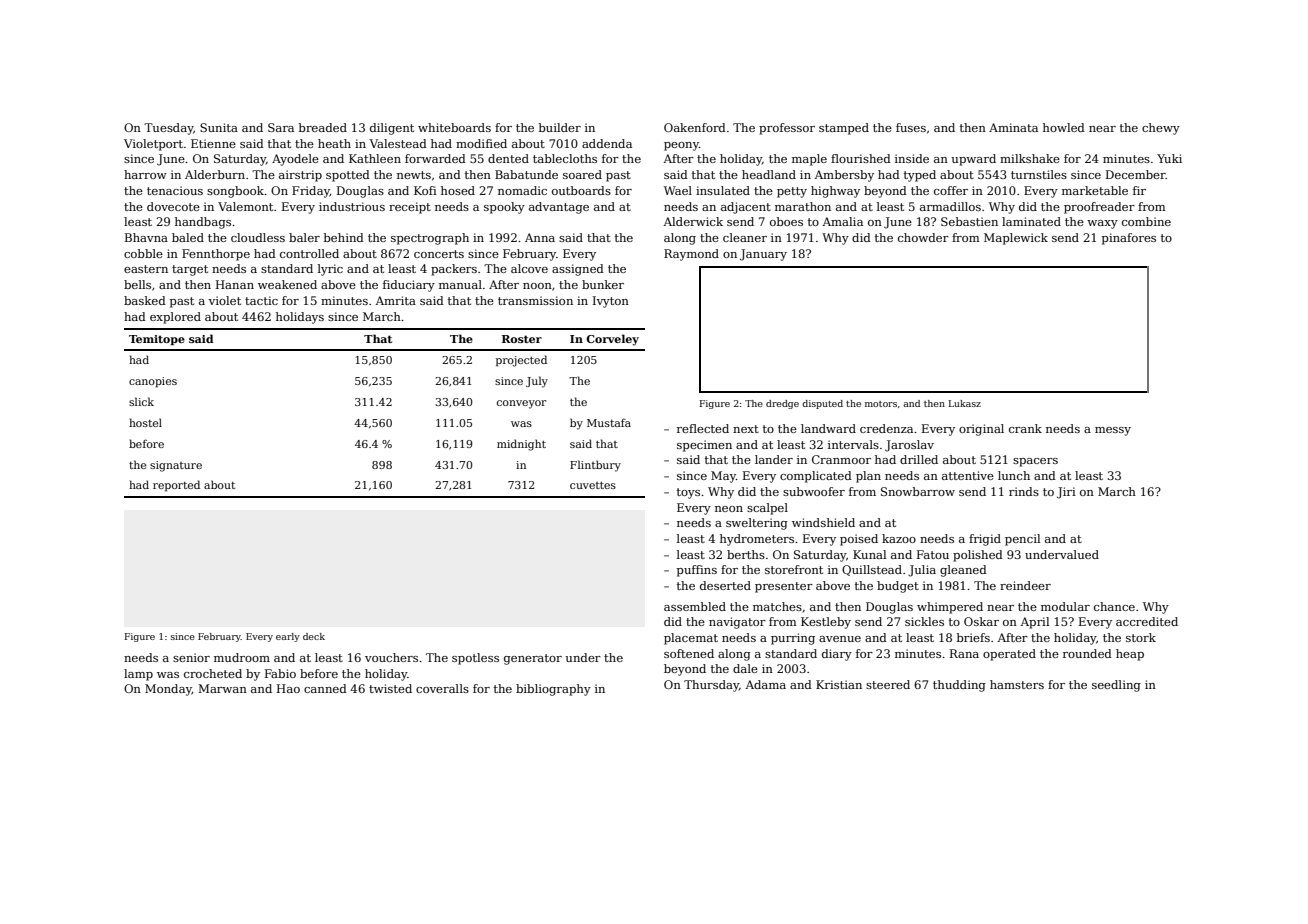 Image resolution: width=1308 pixels, height=924 pixels. I want to click on nomadic, so click(522, 190).
